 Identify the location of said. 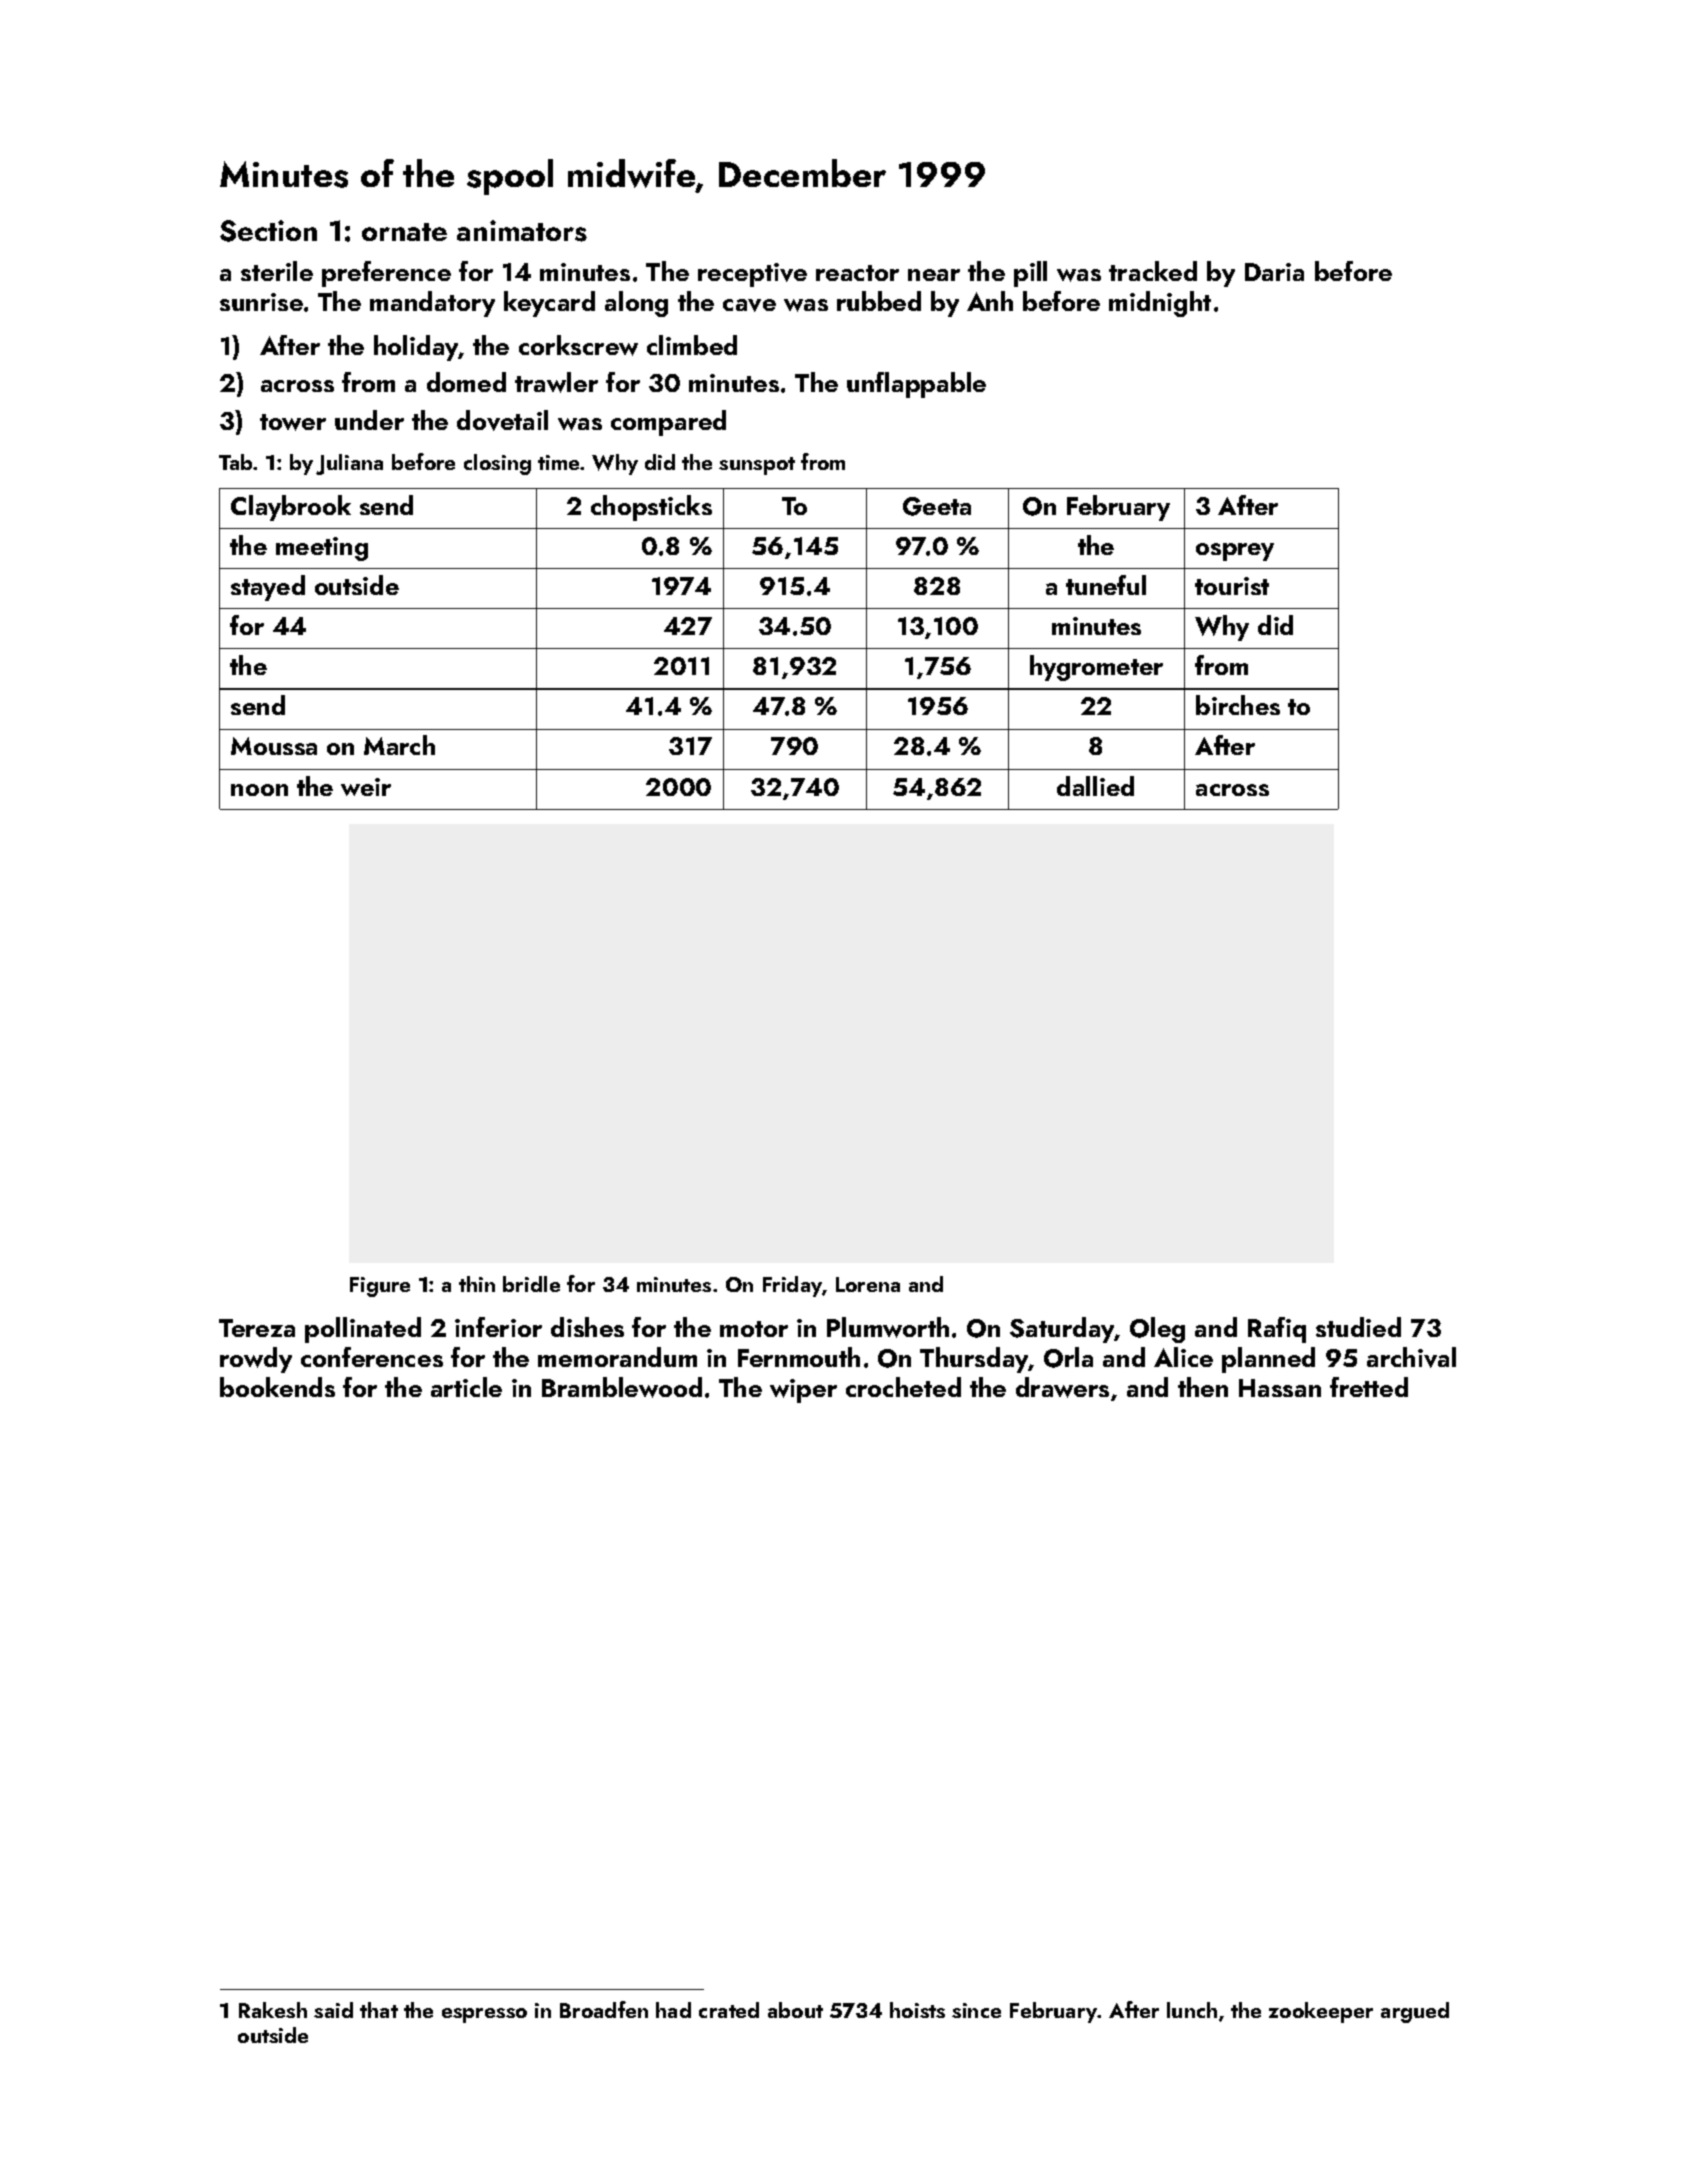
(333, 2010).
